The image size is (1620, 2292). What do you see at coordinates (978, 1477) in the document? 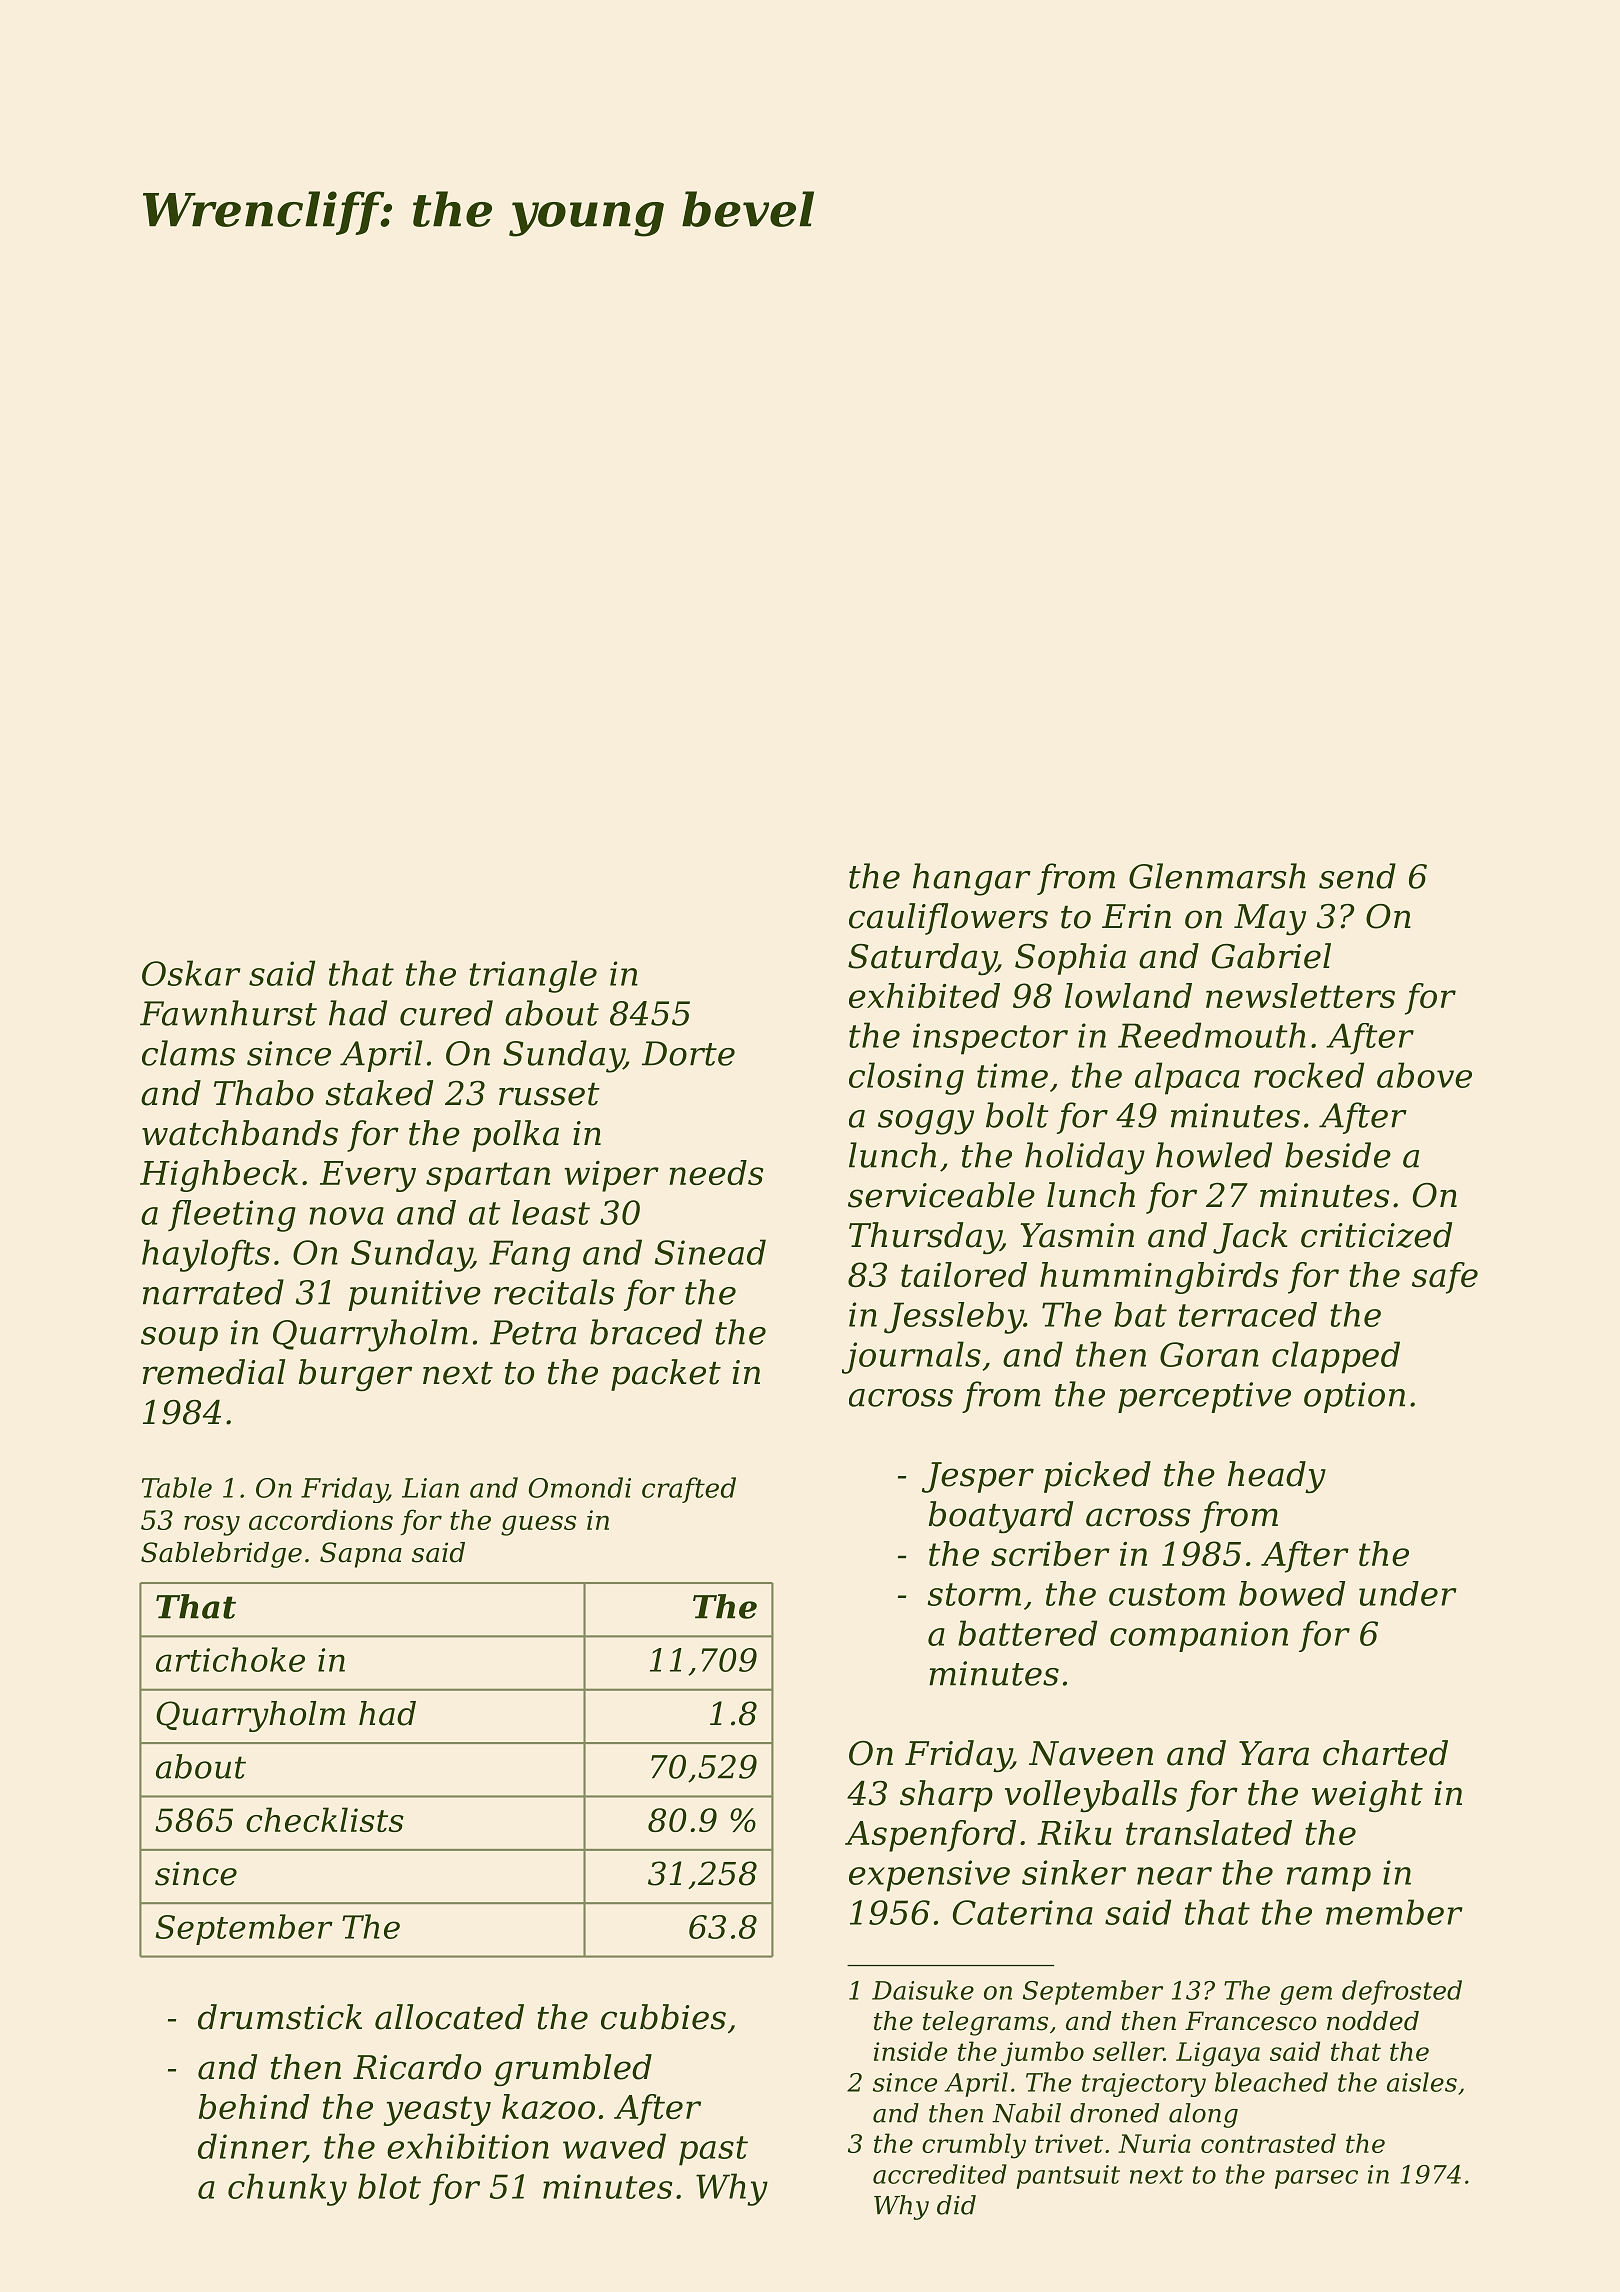
I see `Jesper` at bounding box center [978, 1477].
